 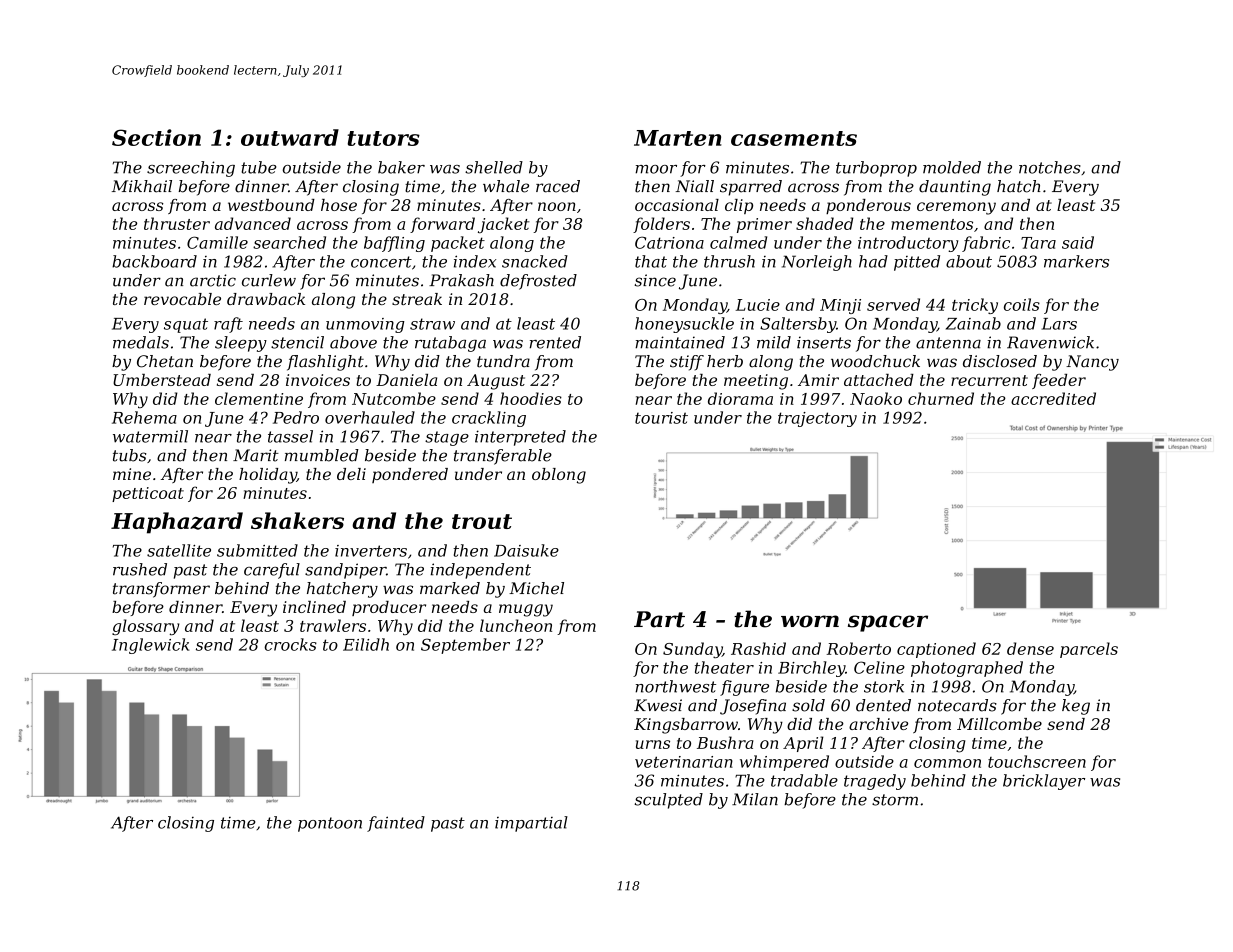 What do you see at coordinates (1076, 707) in the document?
I see `keg` at bounding box center [1076, 707].
